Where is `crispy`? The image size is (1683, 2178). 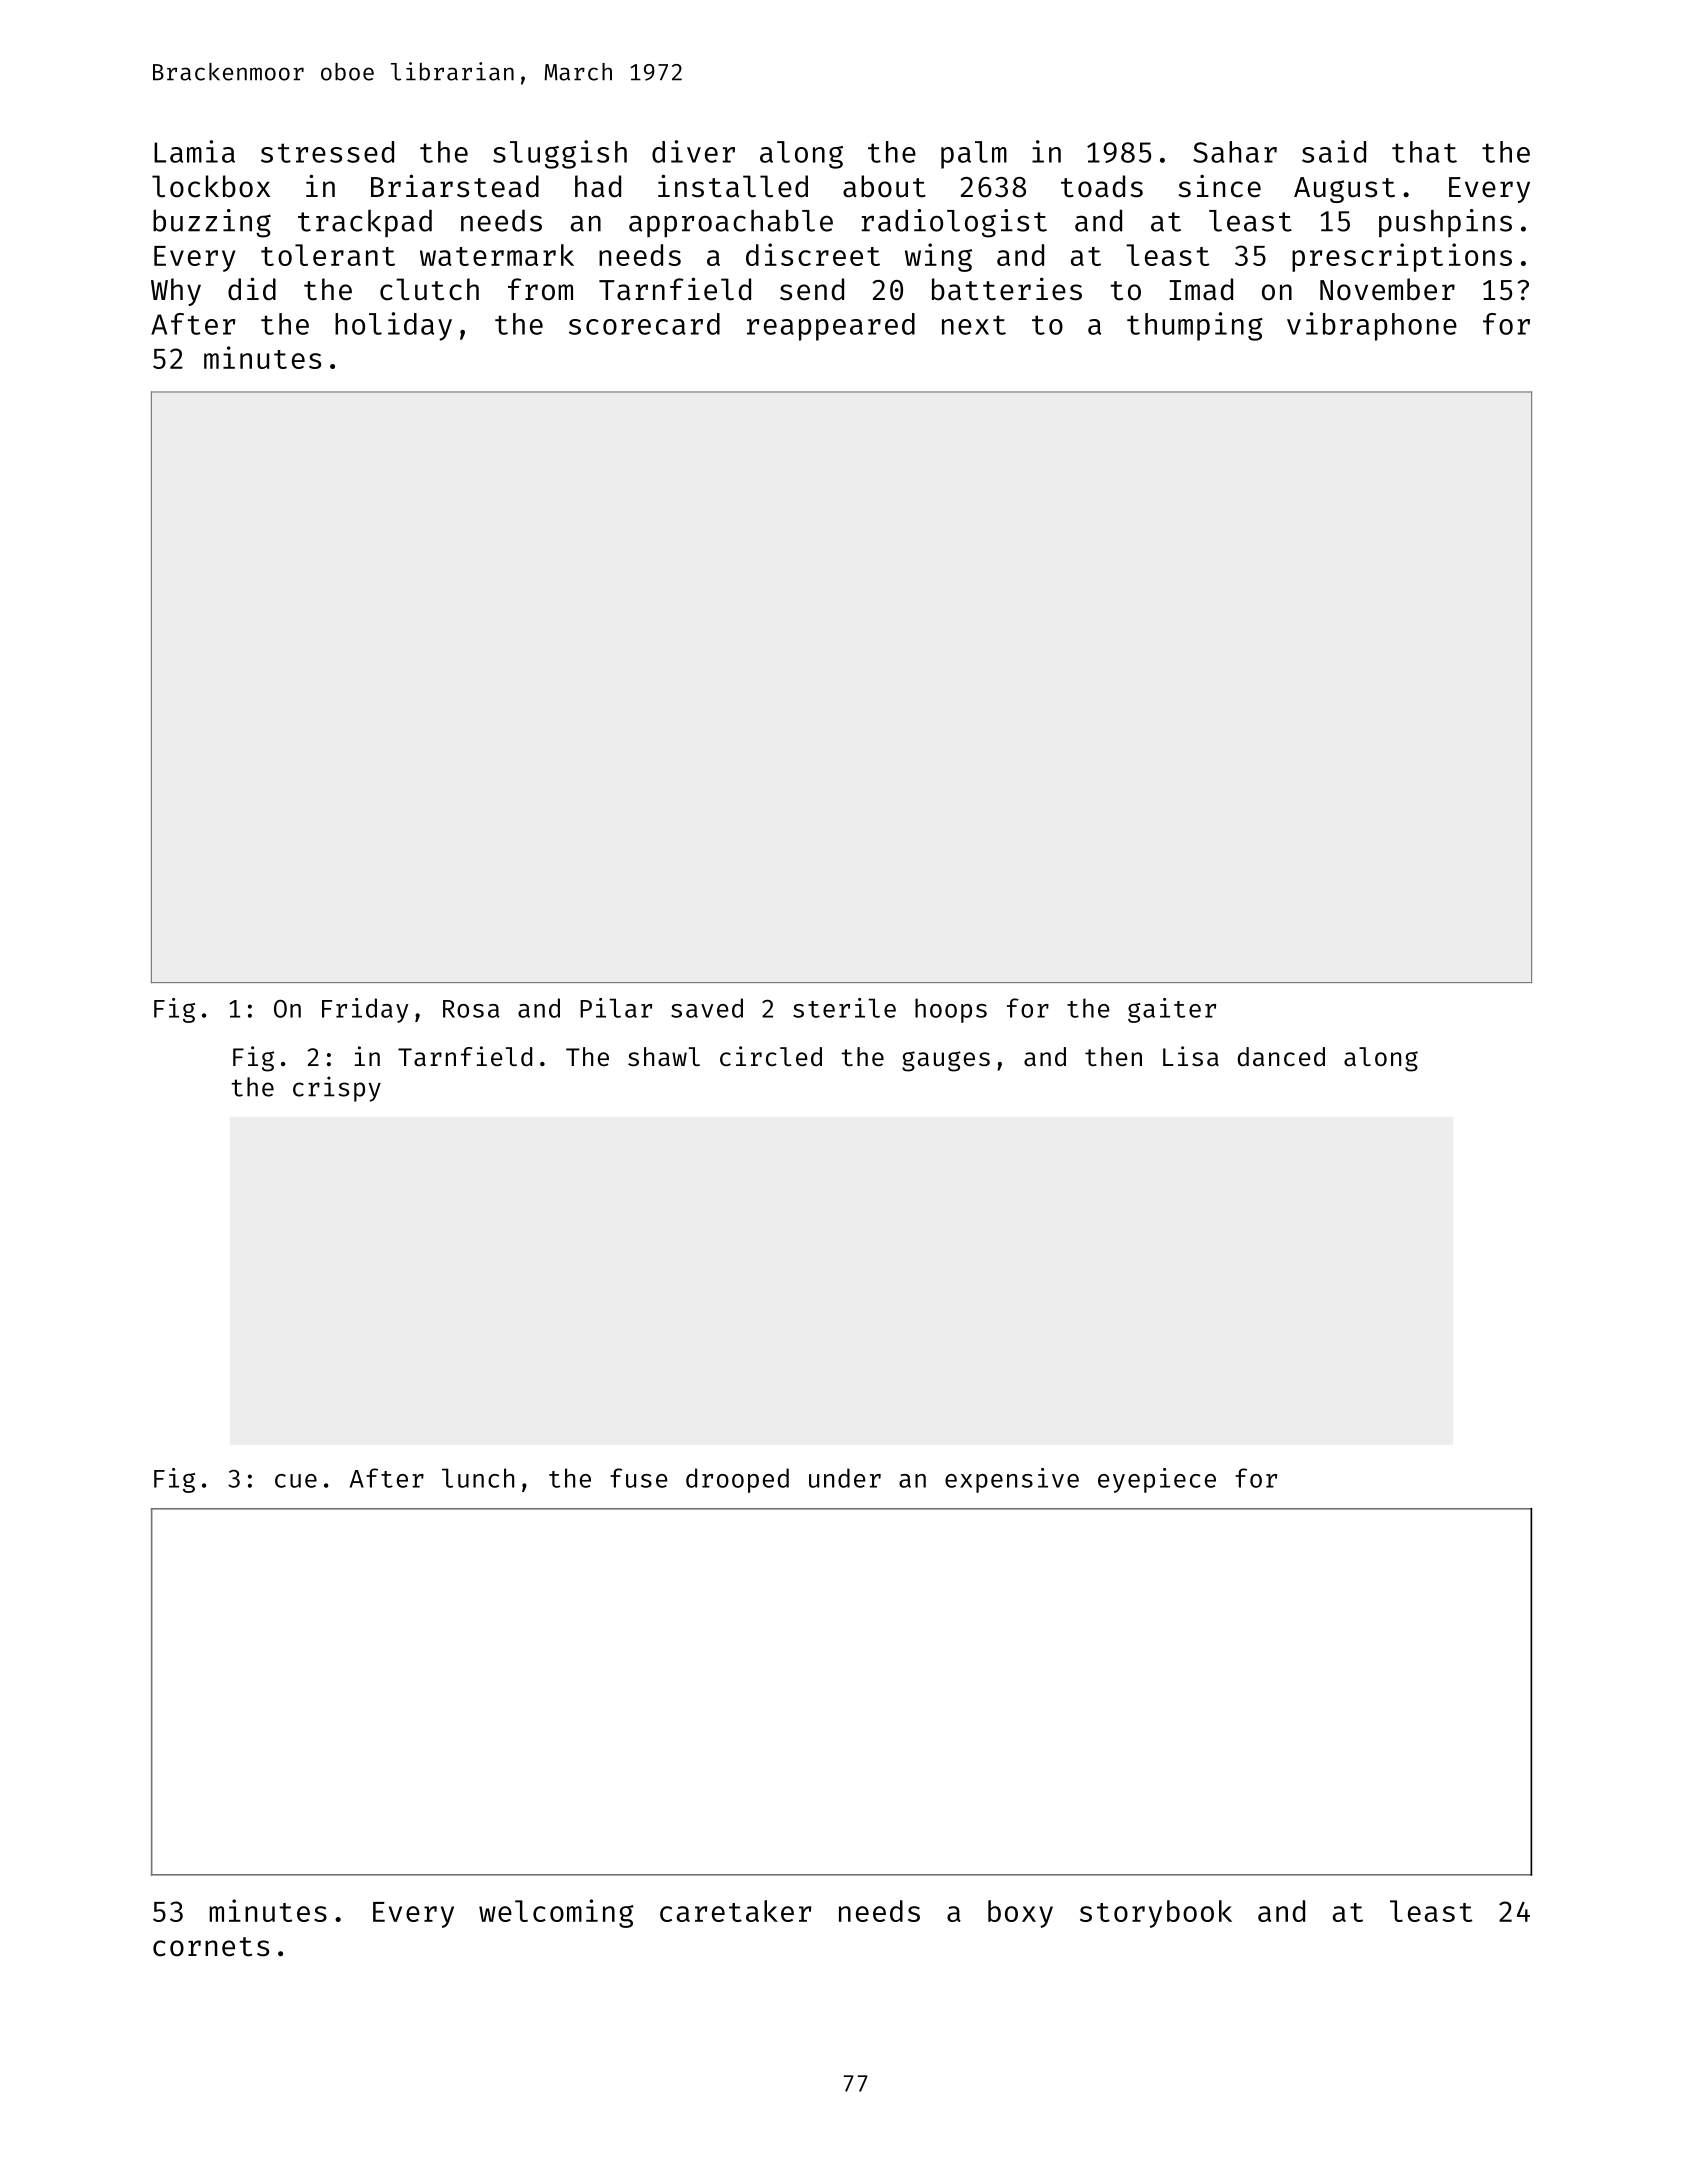 crispy is located at coordinates (337, 1089).
